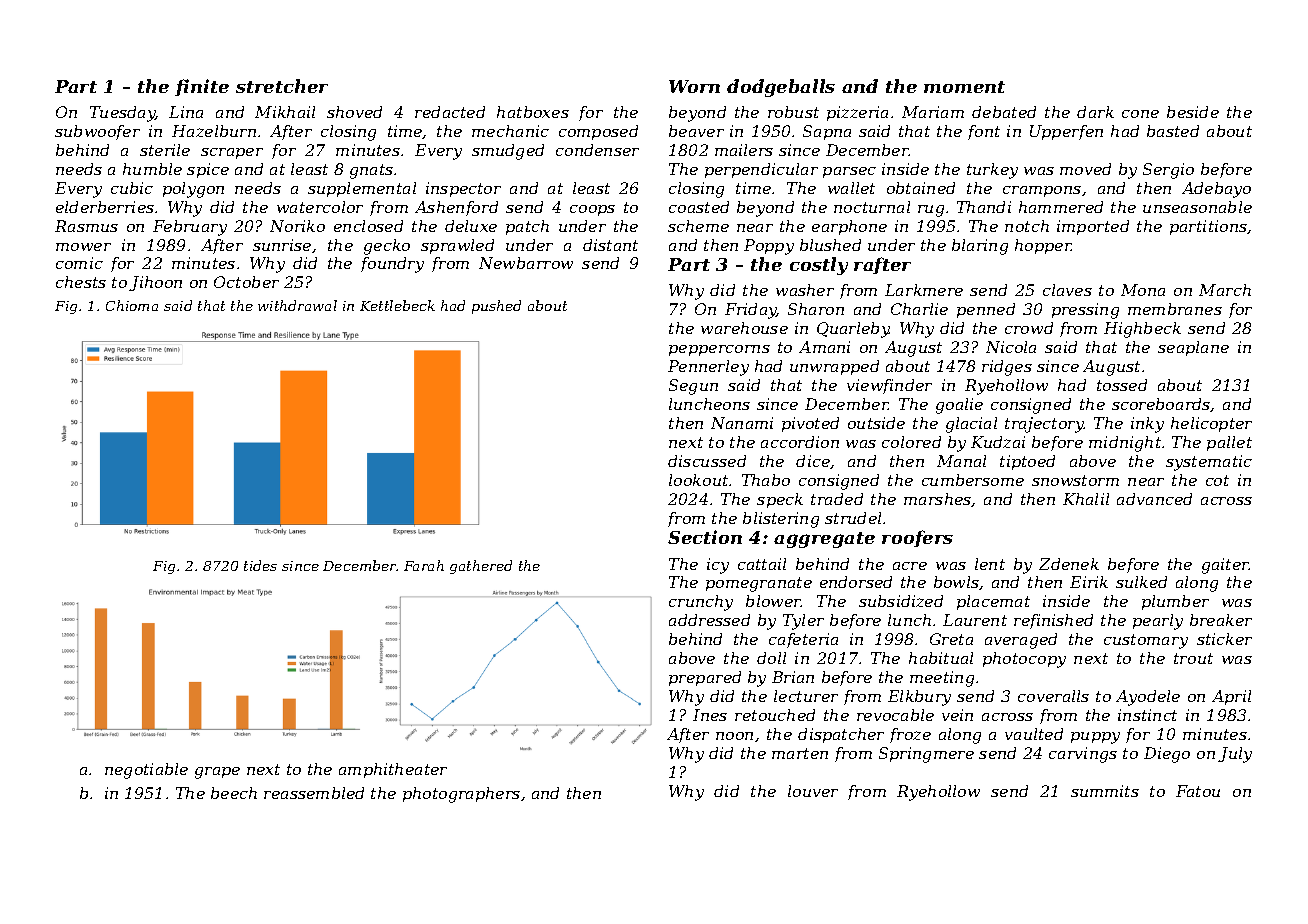 This screenshot has width=1308, height=924. I want to click on redacted, so click(450, 112).
